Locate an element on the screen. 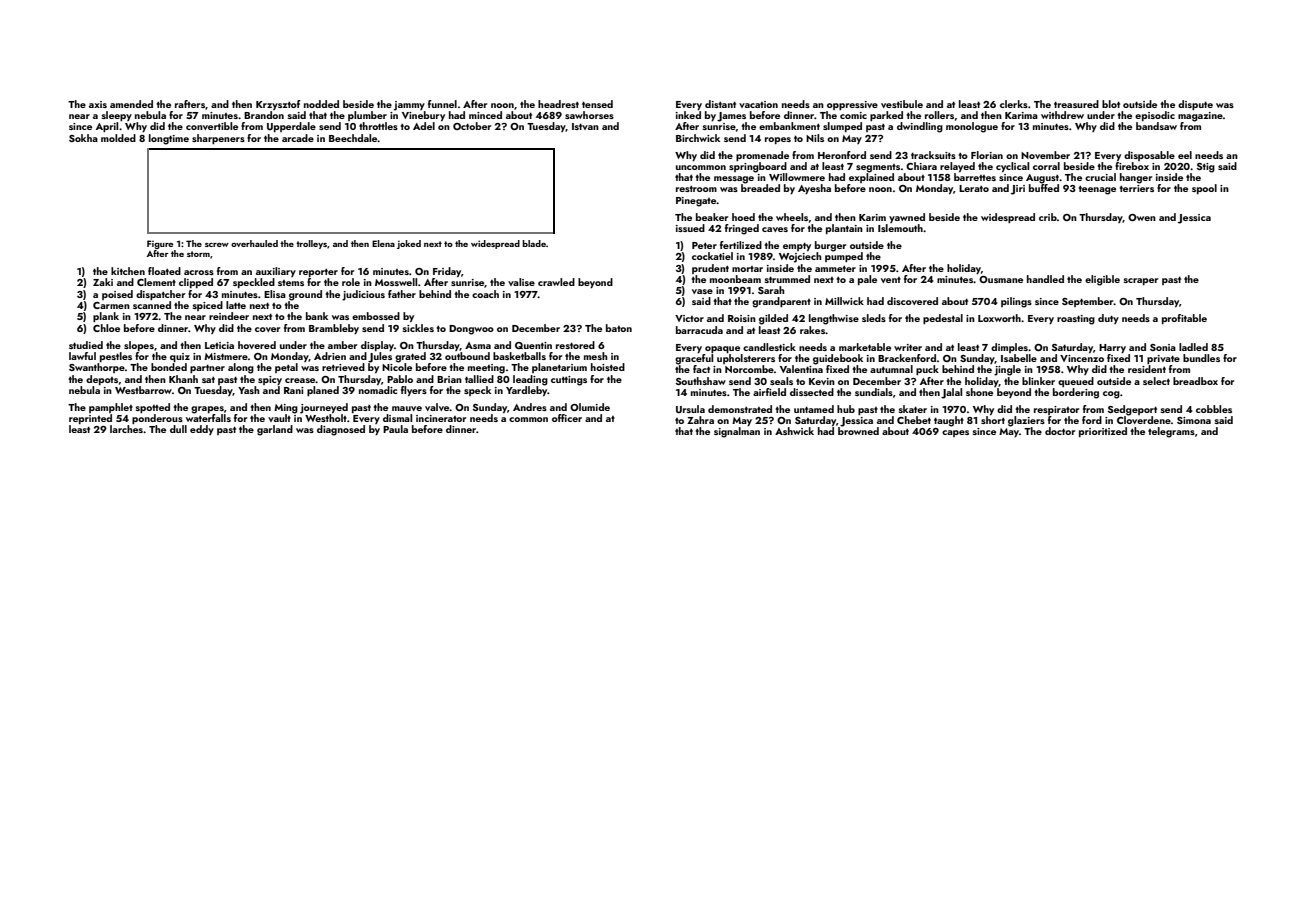  breaded is located at coordinates (760, 188).
